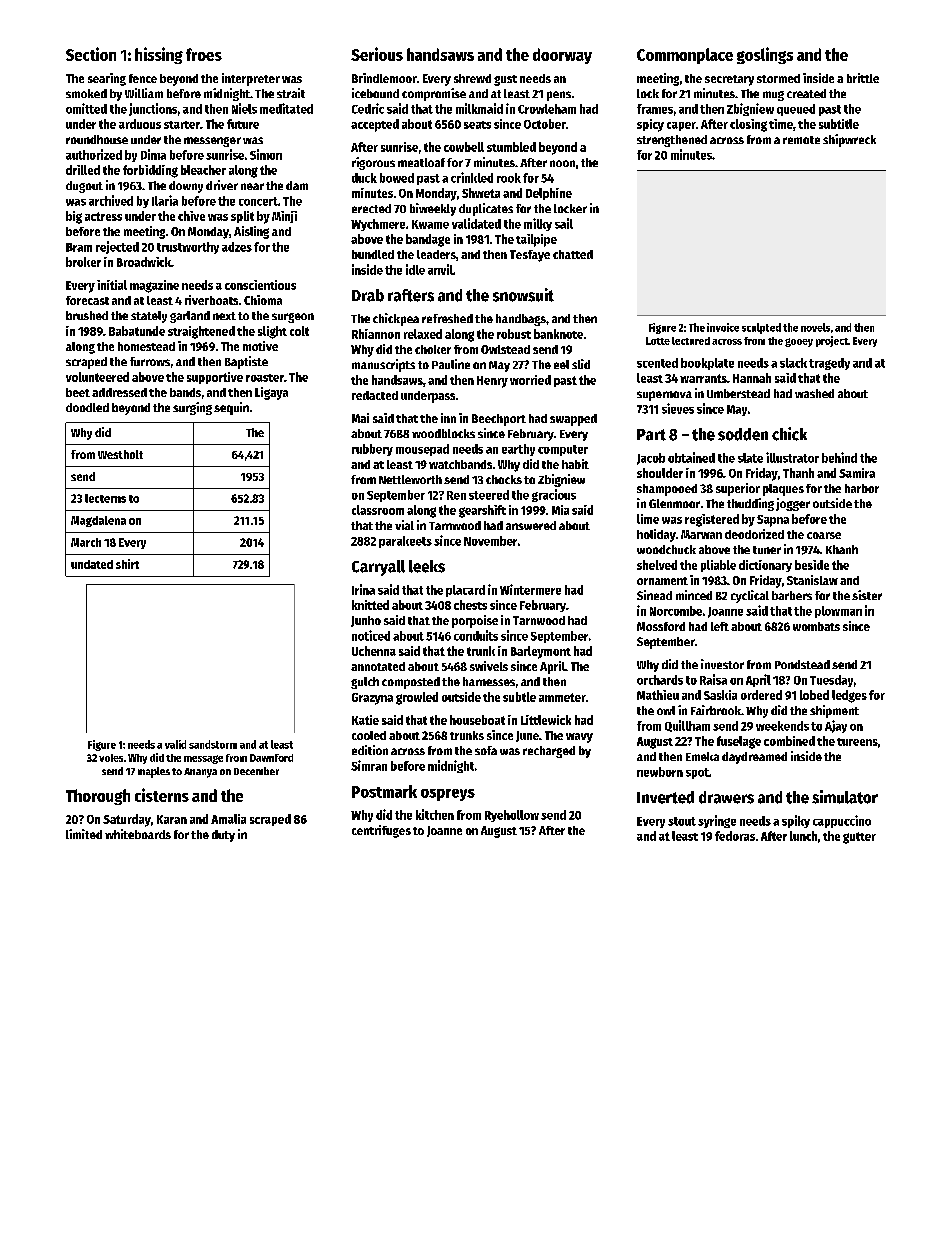 The height and width of the screenshot is (1233, 952). Describe the element at coordinates (581, 364) in the screenshot. I see `slid` at that location.
